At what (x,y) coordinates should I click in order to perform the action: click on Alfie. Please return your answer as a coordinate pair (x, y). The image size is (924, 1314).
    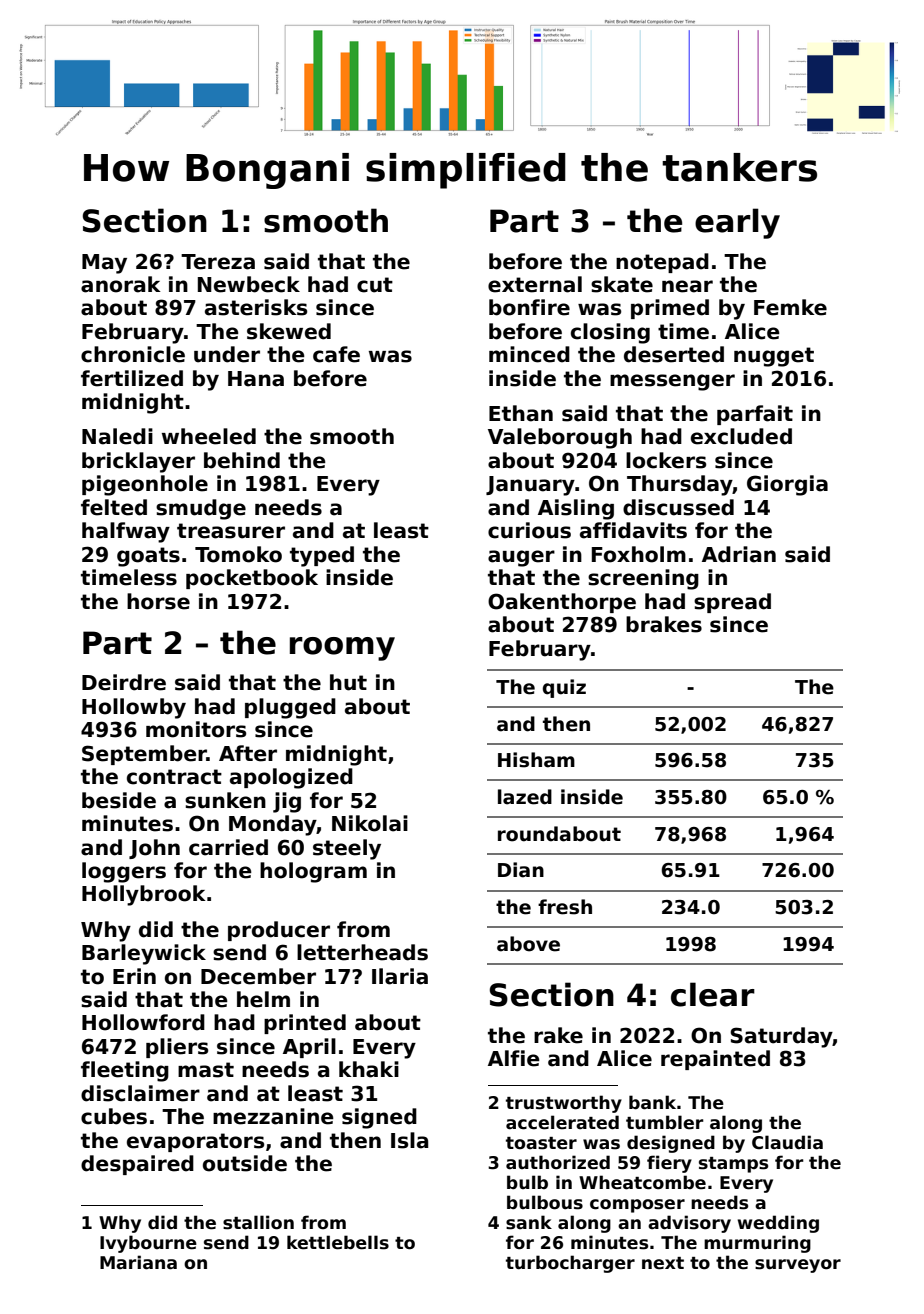
    Looking at the image, I should click on (514, 1058).
